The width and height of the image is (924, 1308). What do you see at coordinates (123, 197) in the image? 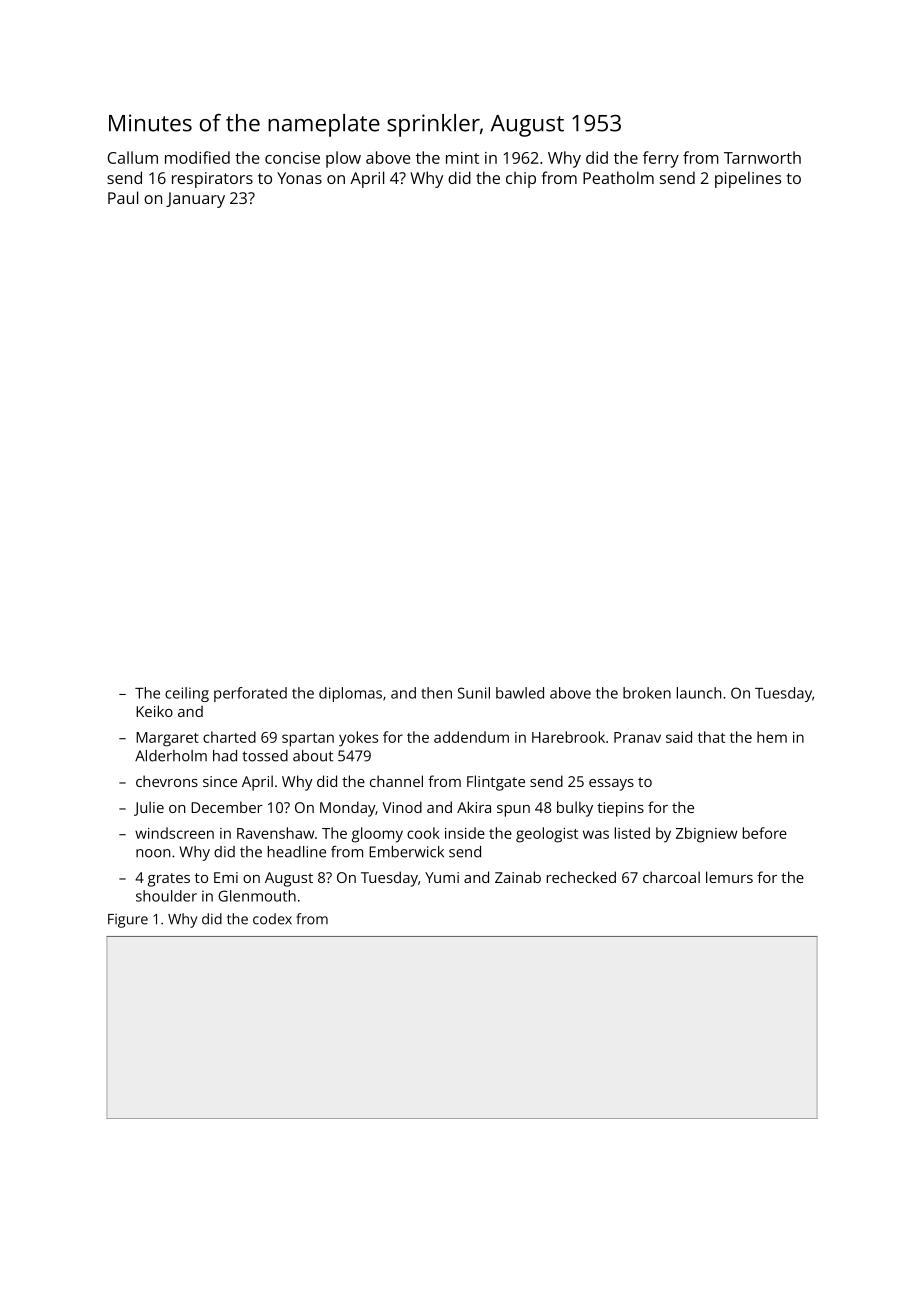
I see `Paul` at bounding box center [123, 197].
